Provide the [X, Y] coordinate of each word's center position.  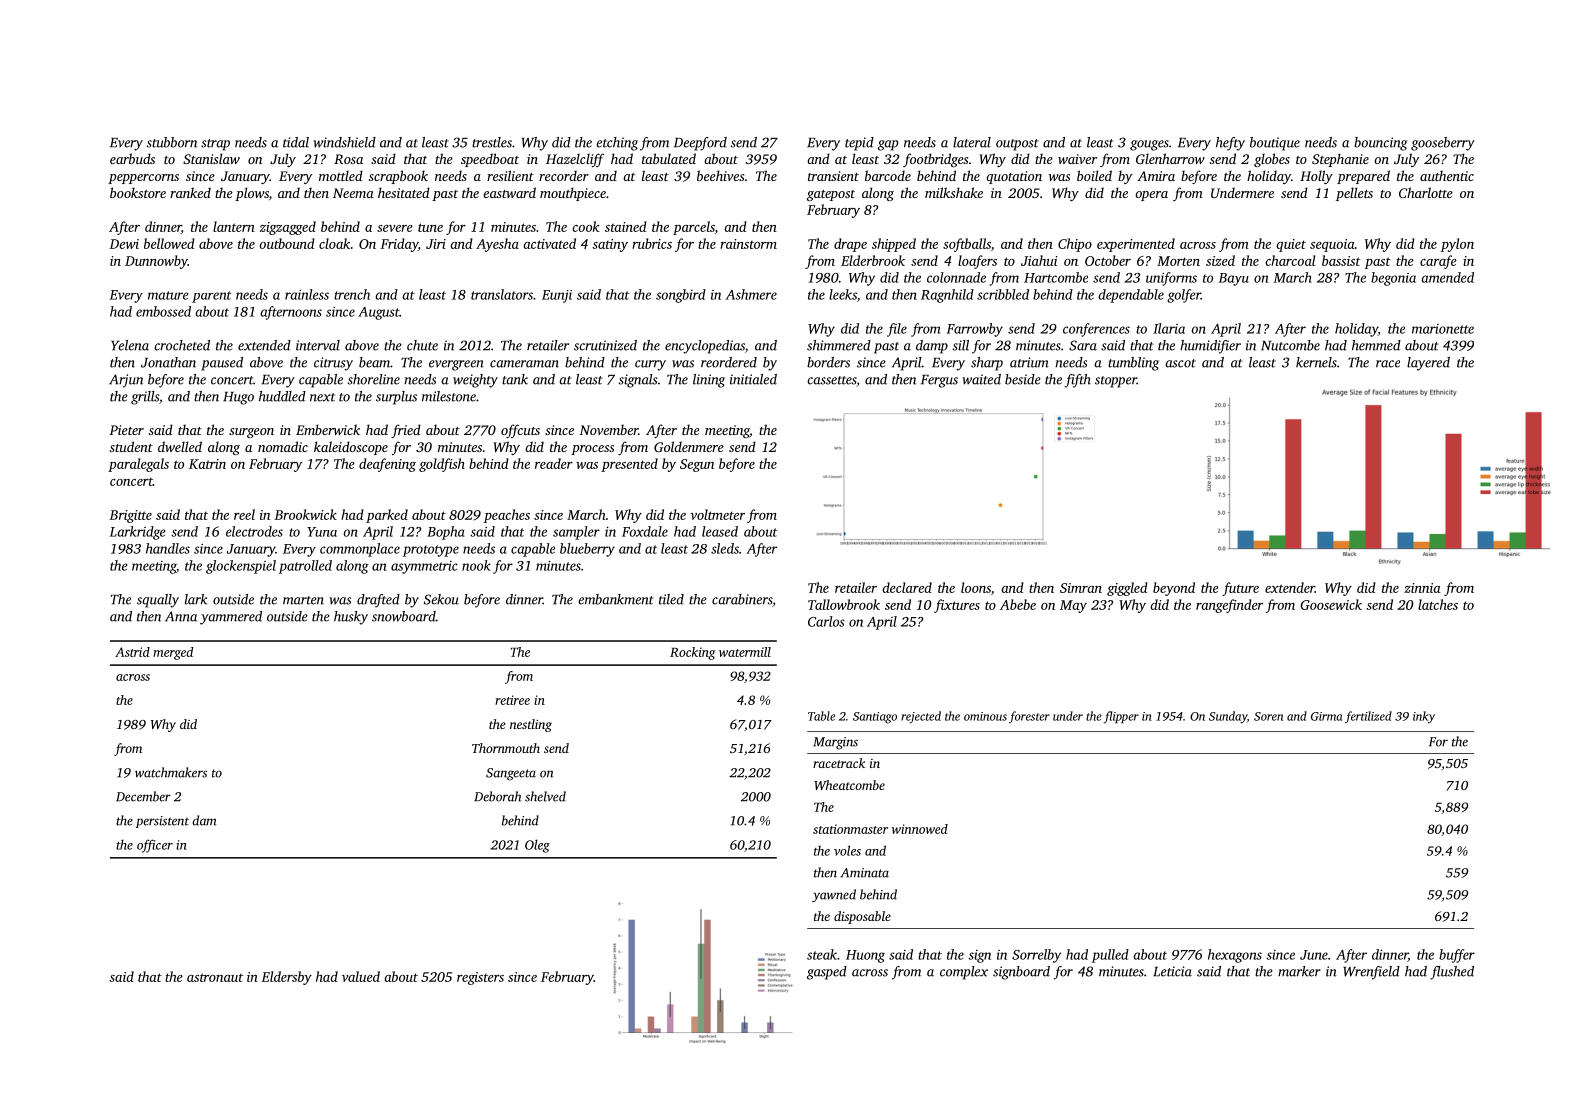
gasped [827, 973]
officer [155, 846]
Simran [1081, 588]
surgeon [251, 433]
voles [847, 850]
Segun [697, 465]
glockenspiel [241, 567]
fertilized [1368, 717]
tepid [859, 144]
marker [1299, 971]
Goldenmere [689, 446]
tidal [296, 142]
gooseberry [1443, 144]
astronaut [215, 977]
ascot [1180, 363]
